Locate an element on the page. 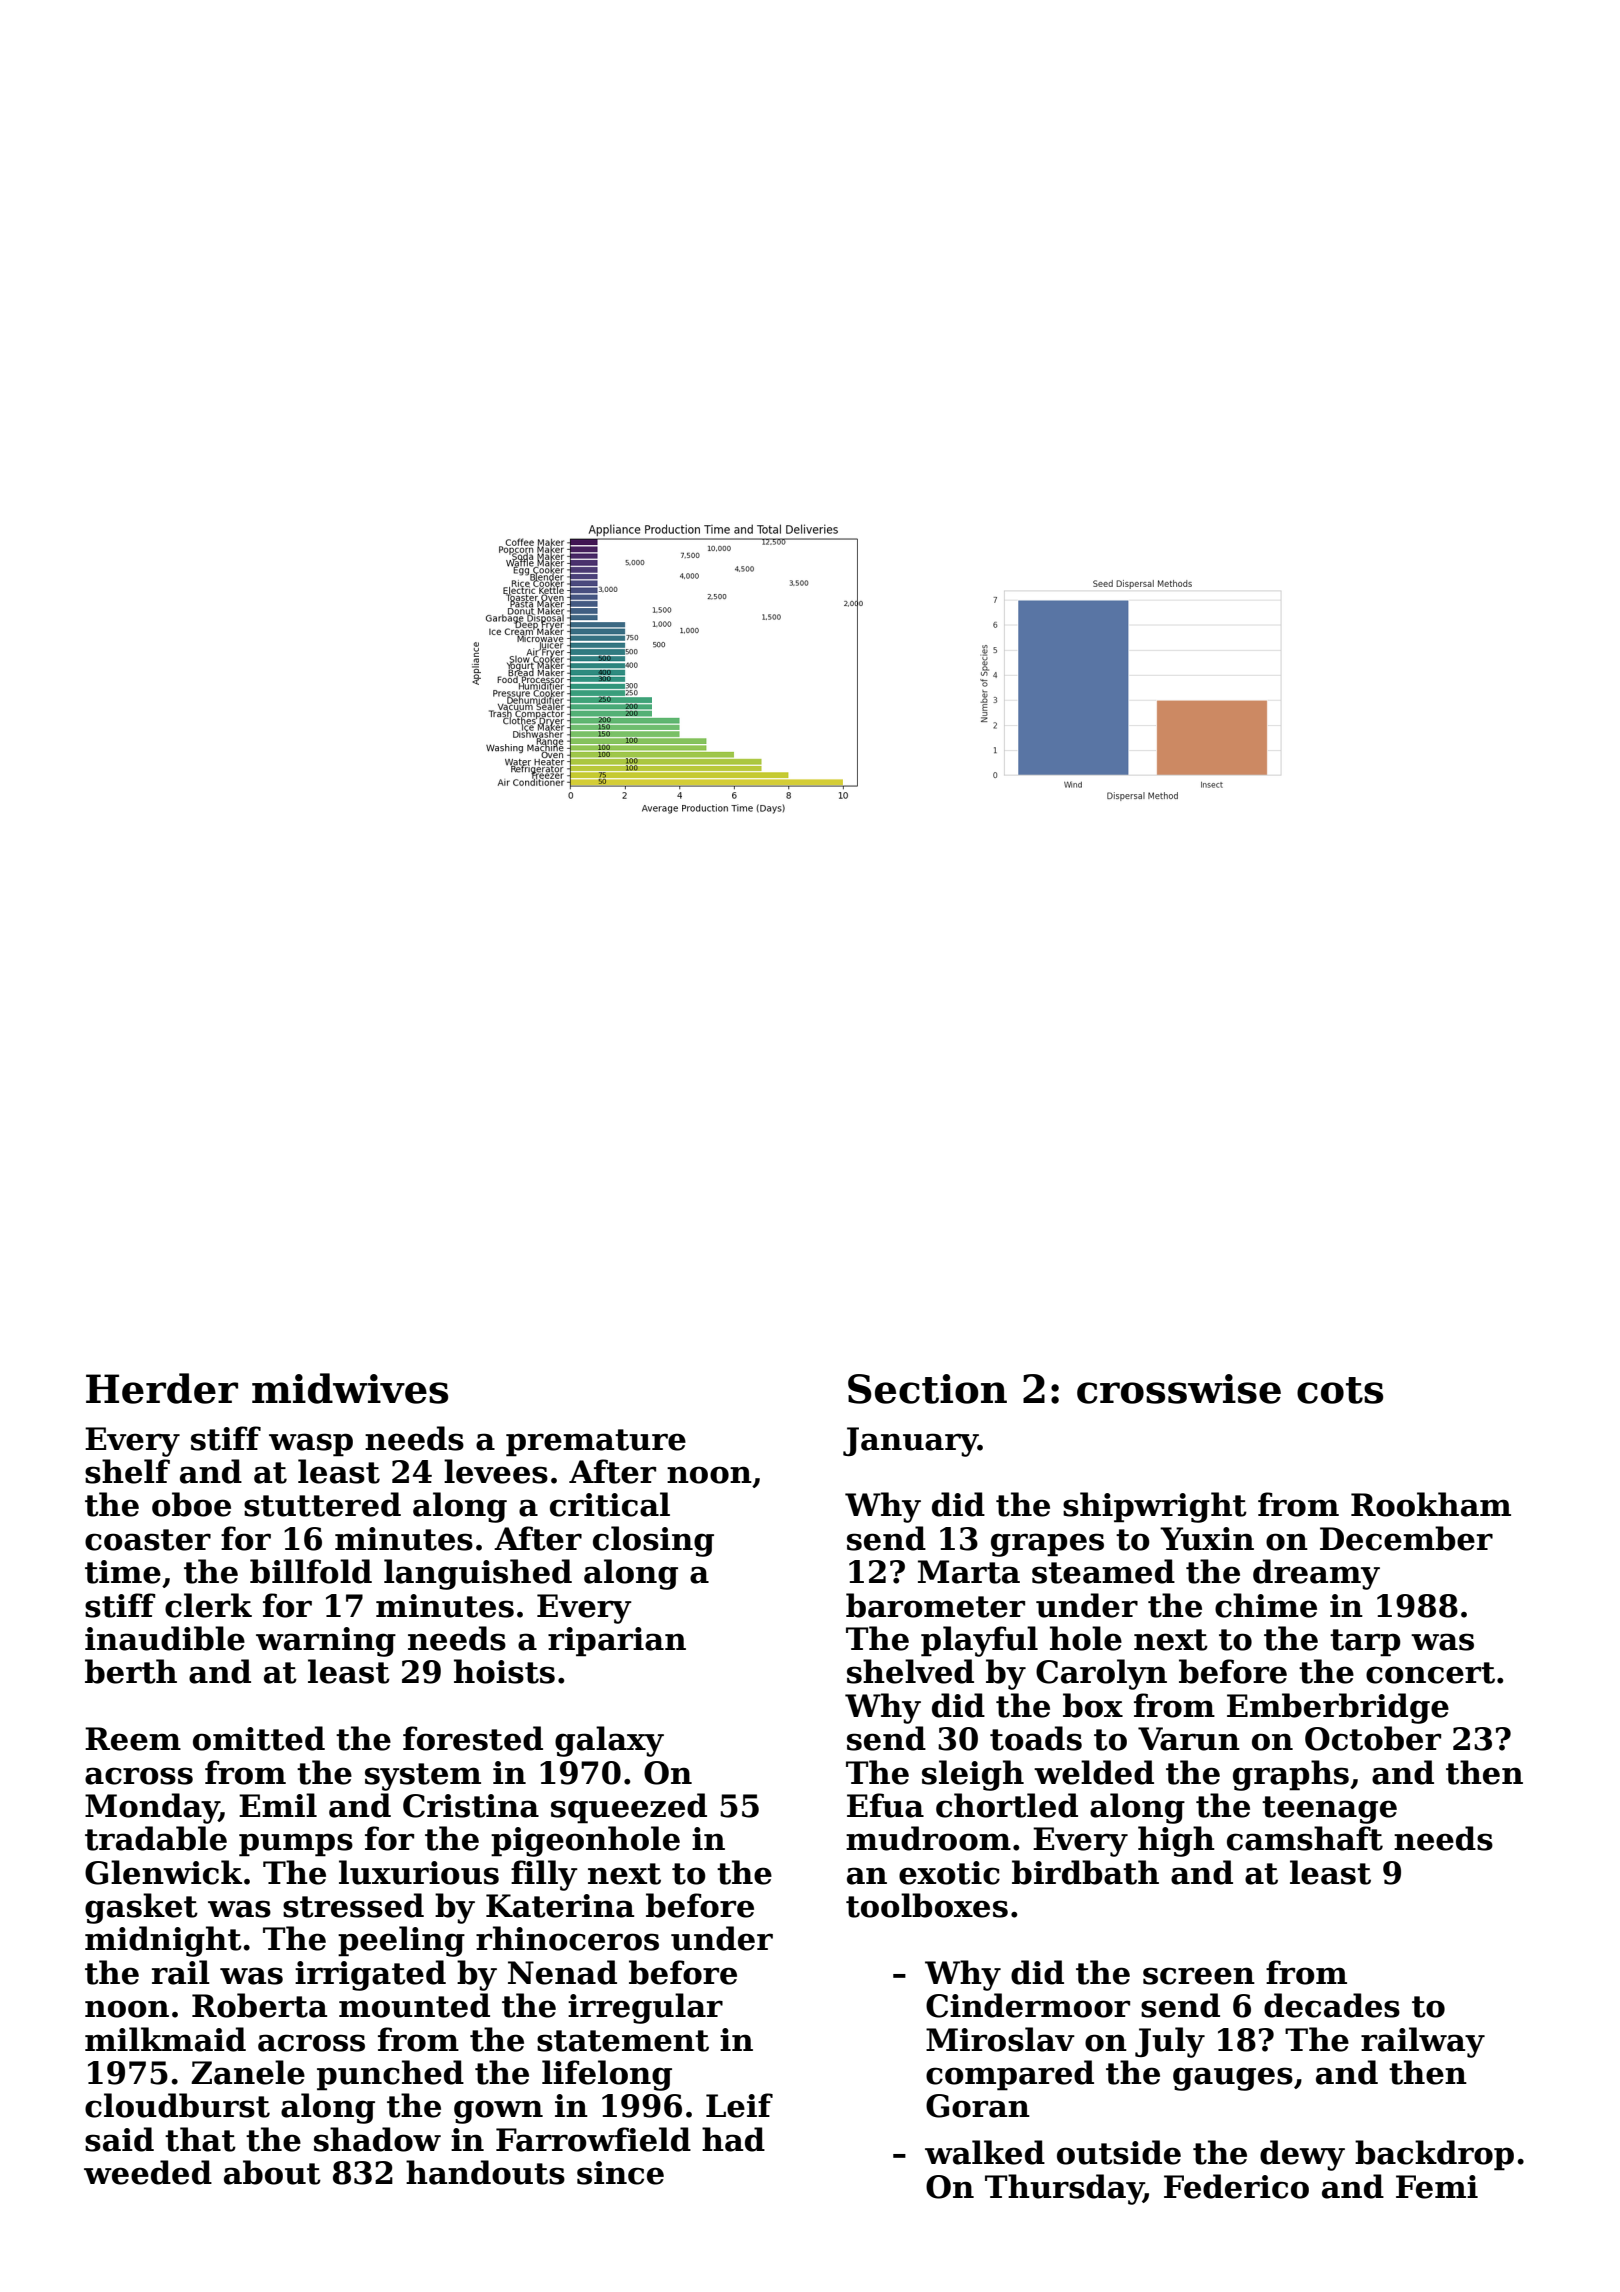 This image has height=2292, width=1620. premature is located at coordinates (596, 1443).
